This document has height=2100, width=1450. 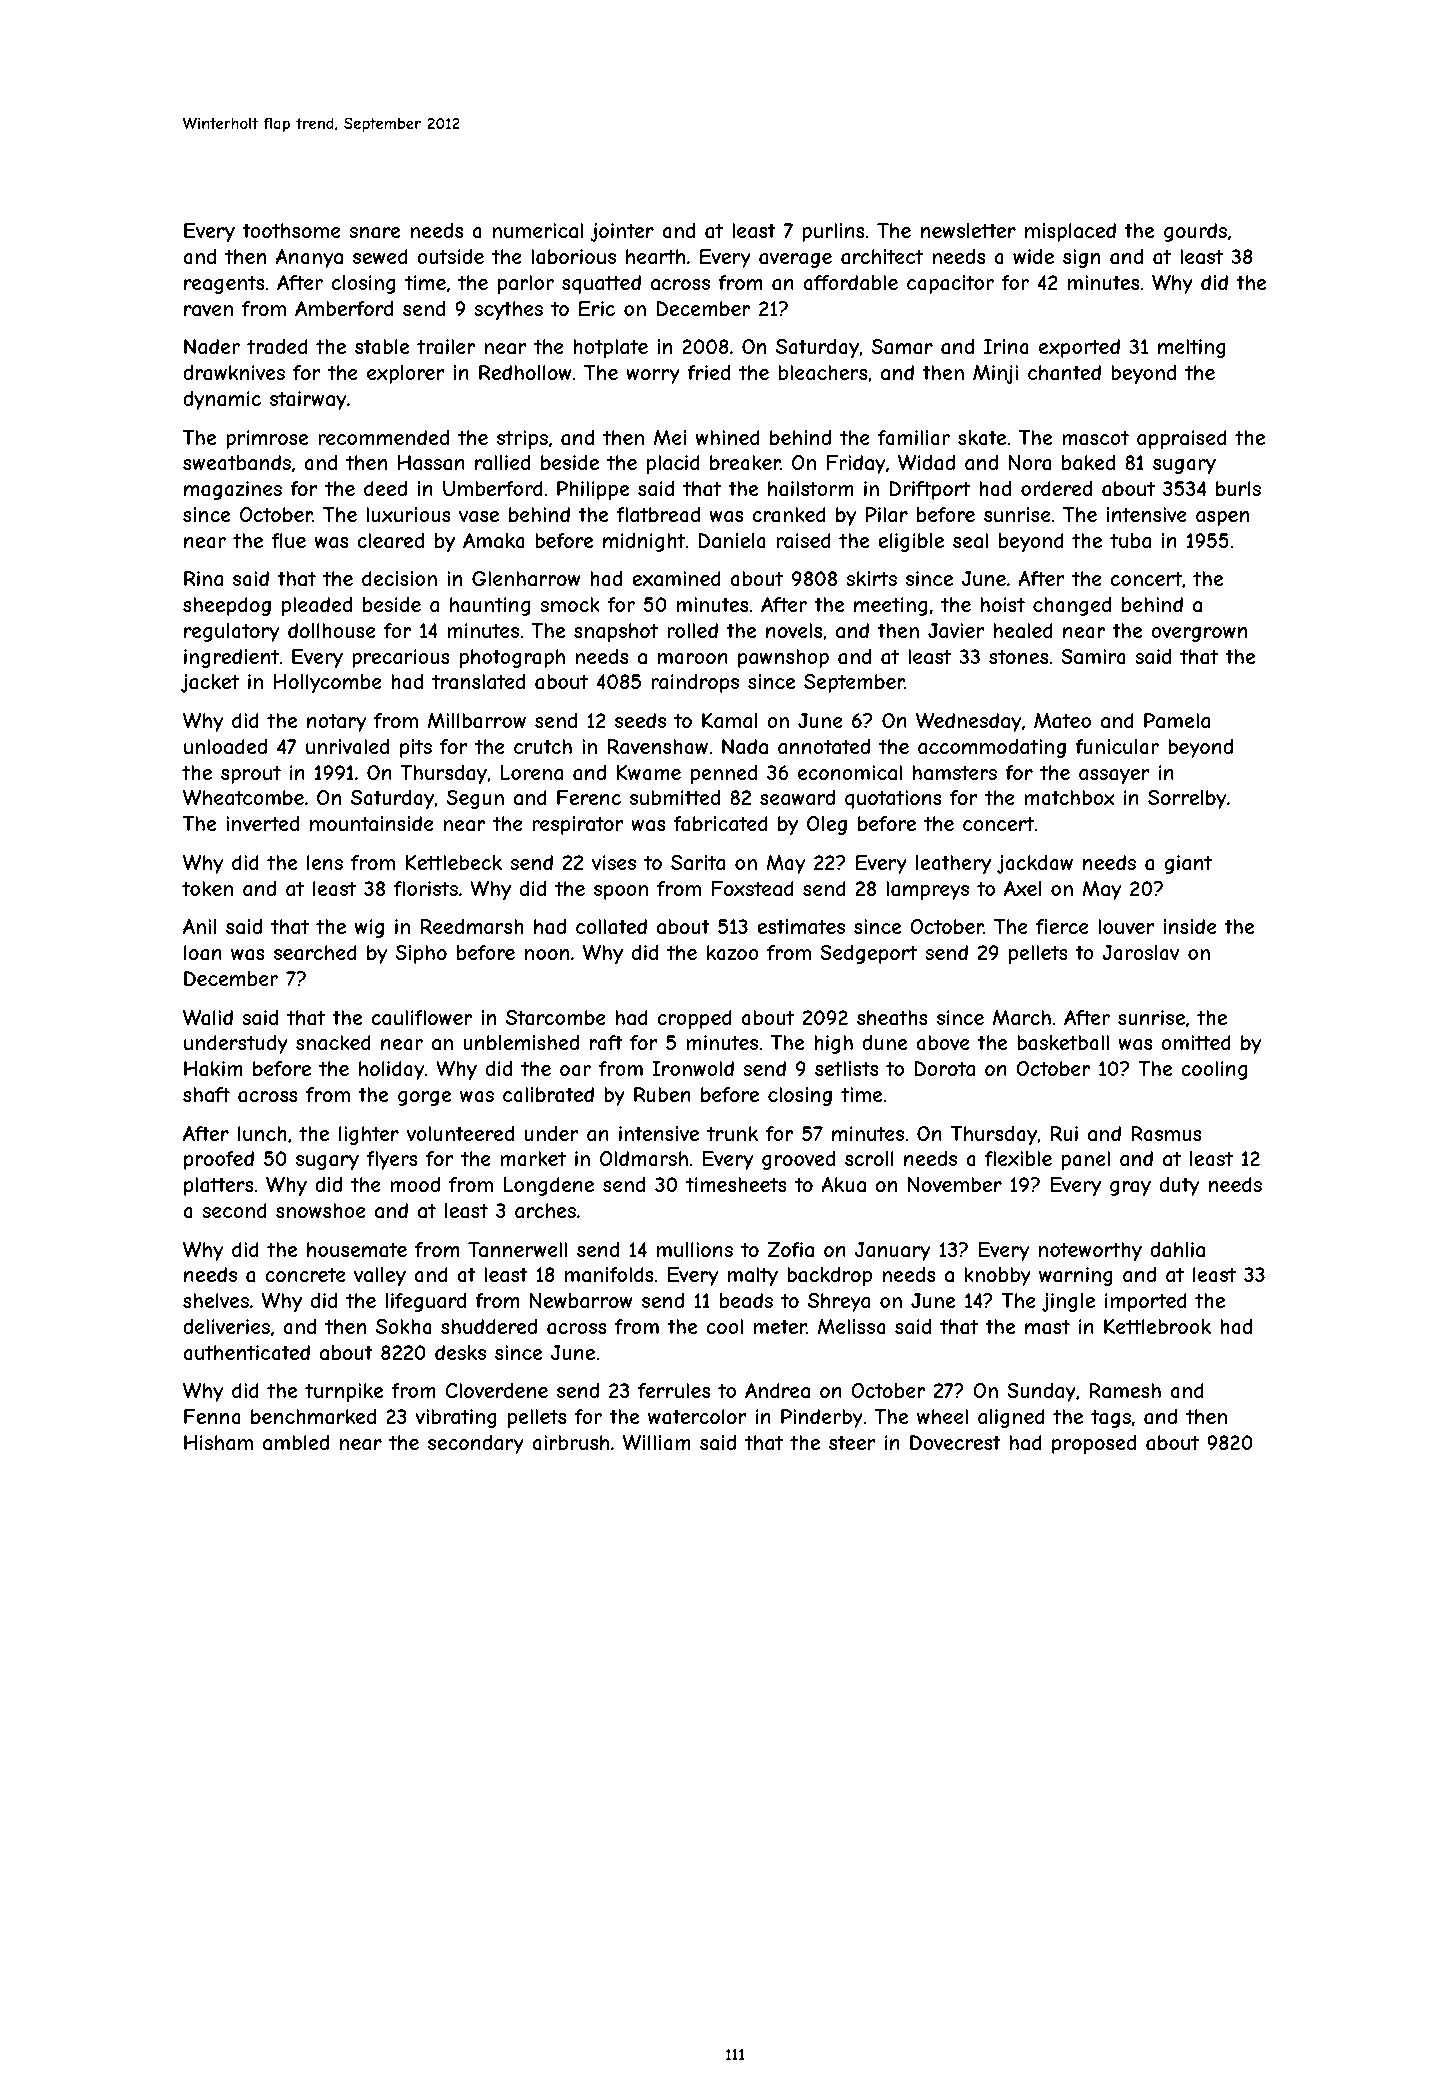 What do you see at coordinates (477, 720) in the document?
I see `Millbarrow` at bounding box center [477, 720].
